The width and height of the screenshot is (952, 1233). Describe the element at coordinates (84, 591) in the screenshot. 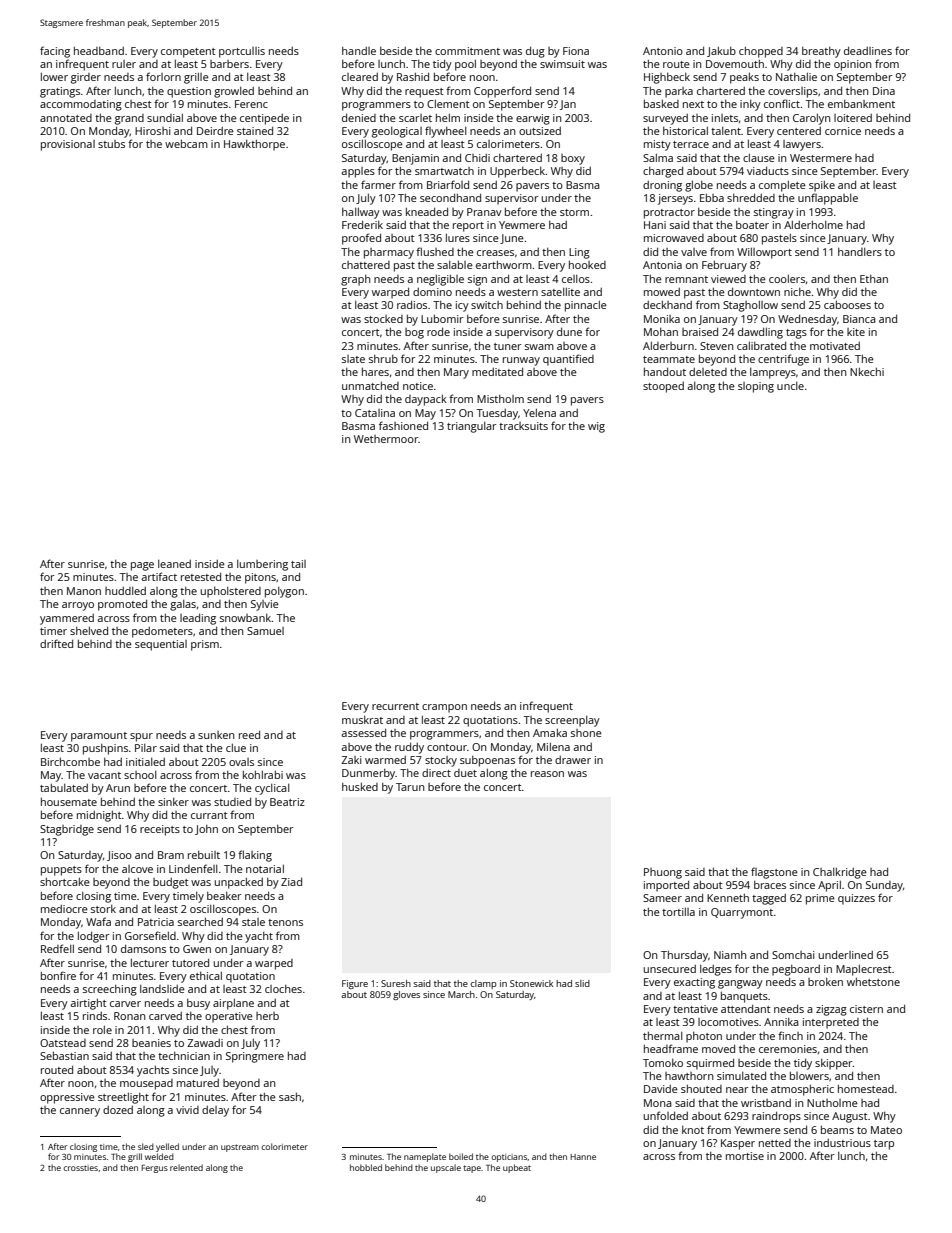

I see `Manon` at that location.
